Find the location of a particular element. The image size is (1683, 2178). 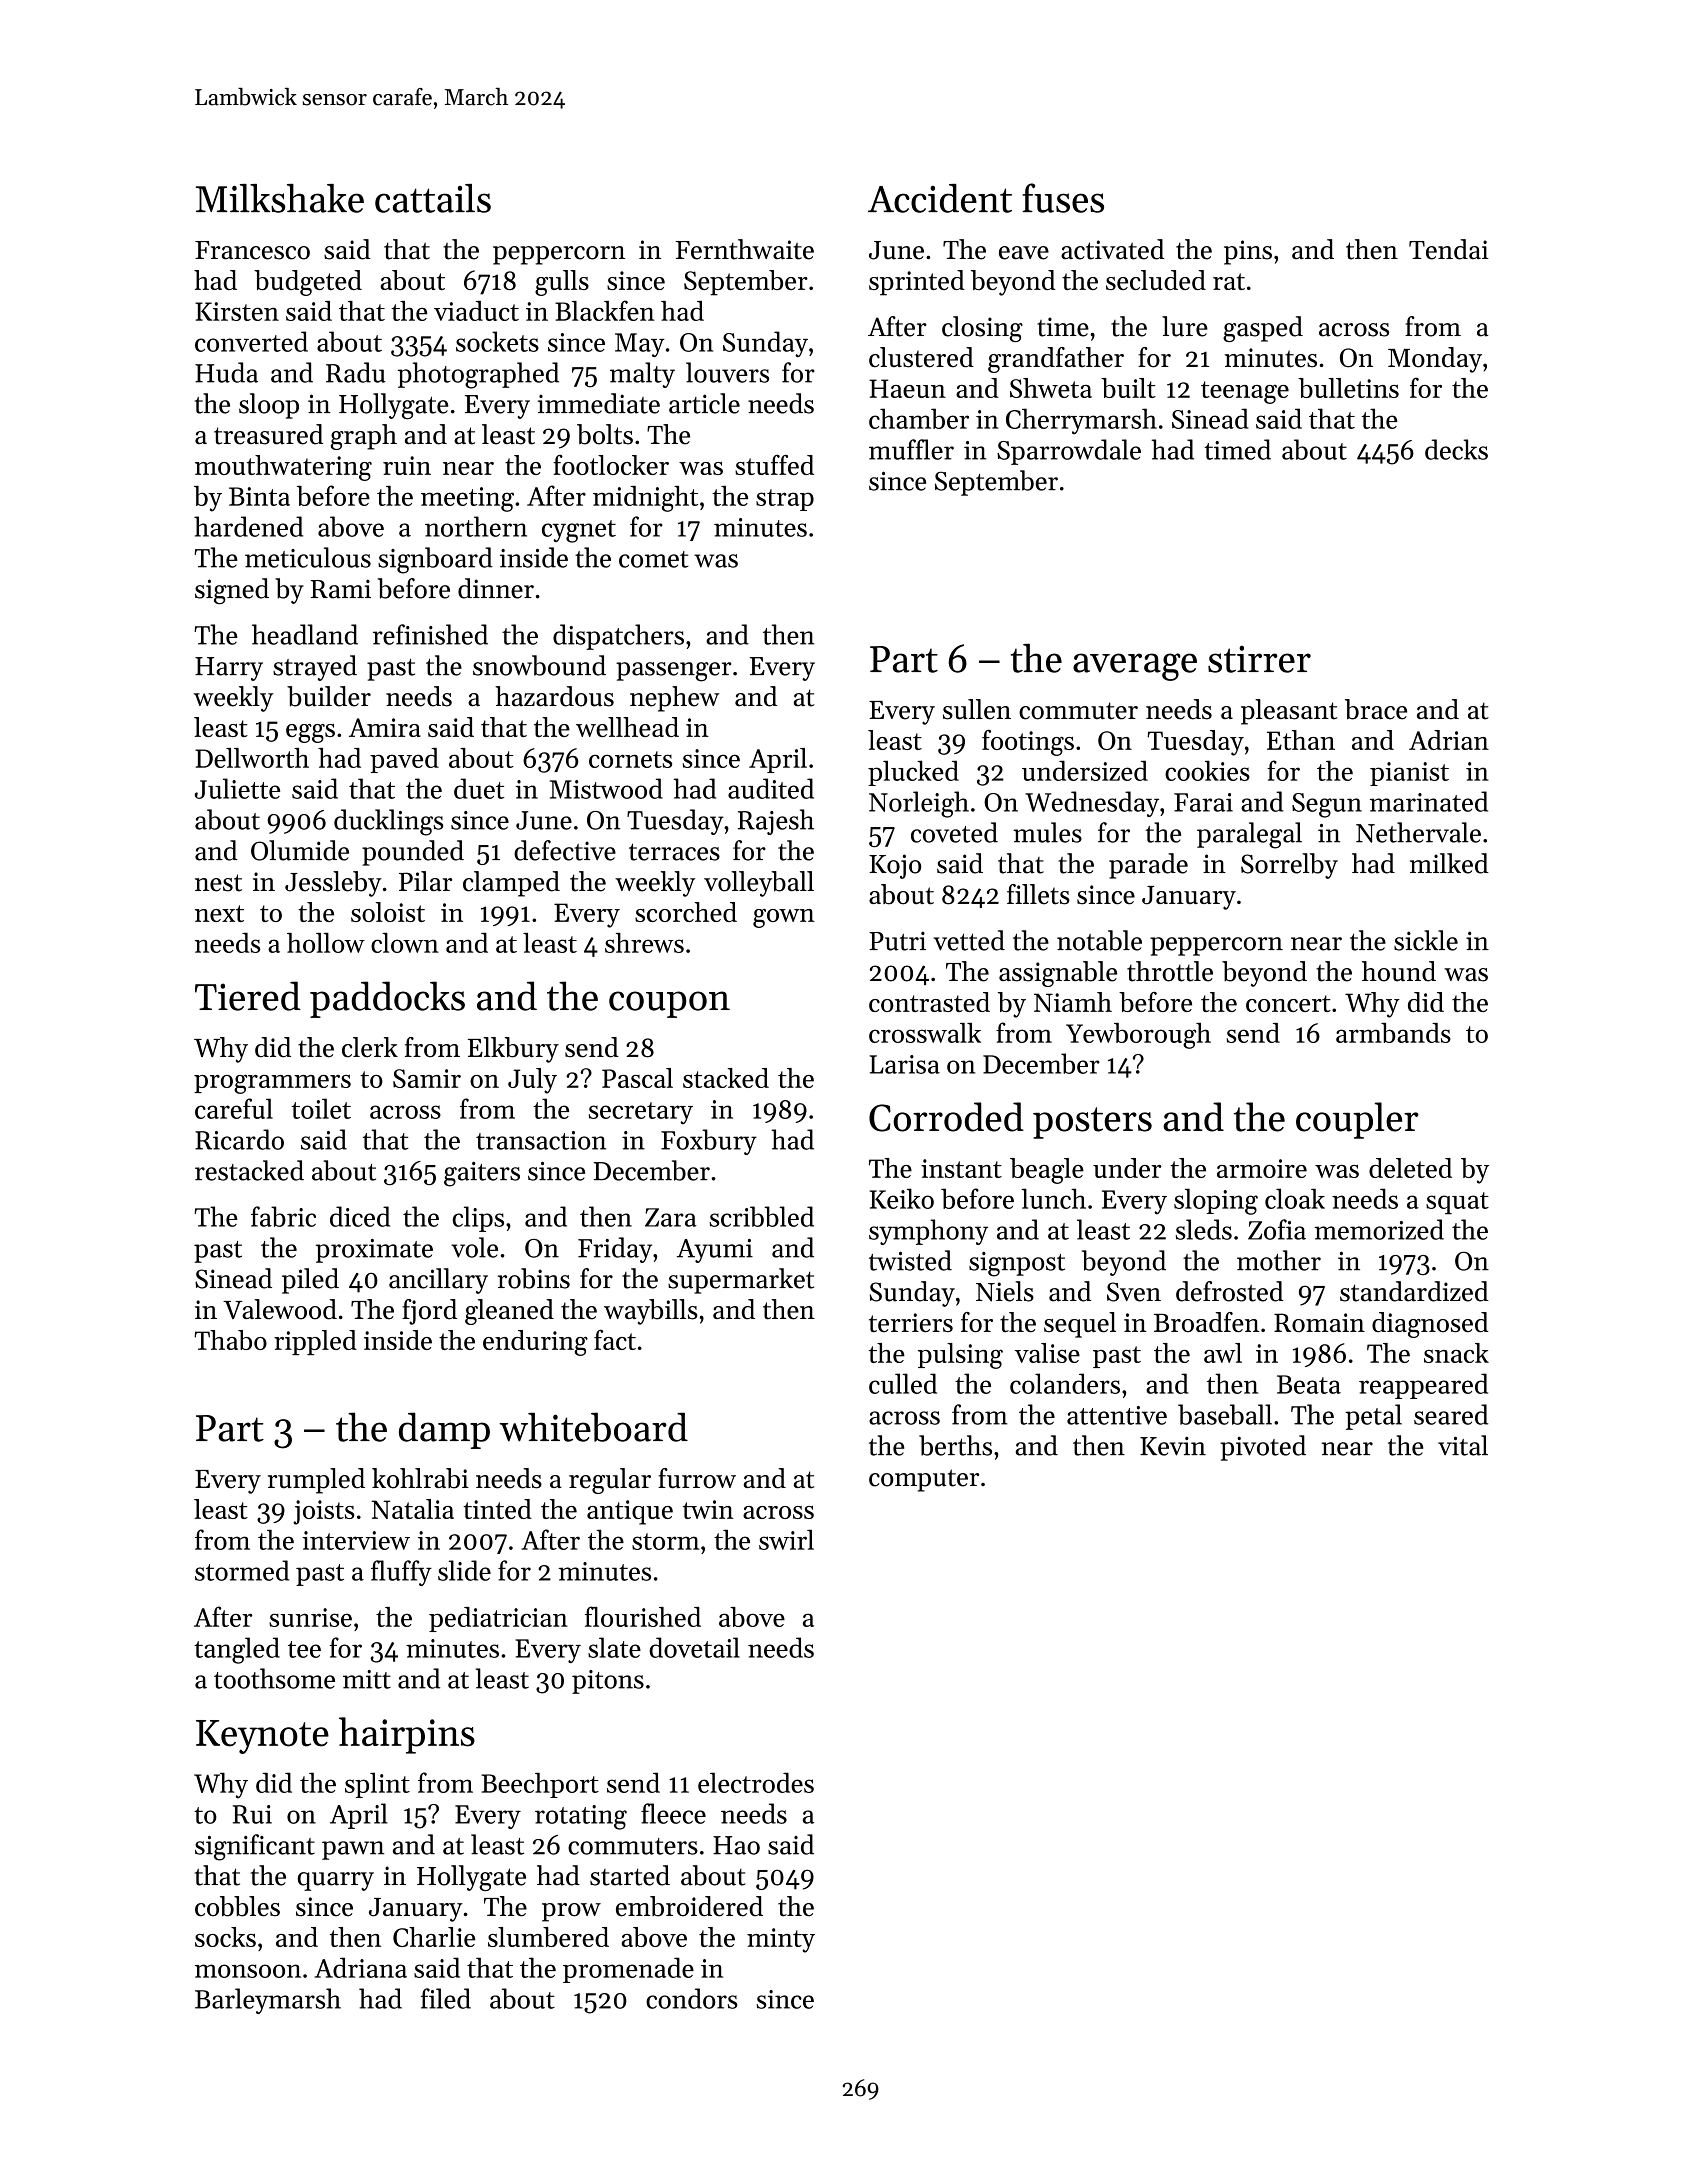

average is located at coordinates (1135, 667).
